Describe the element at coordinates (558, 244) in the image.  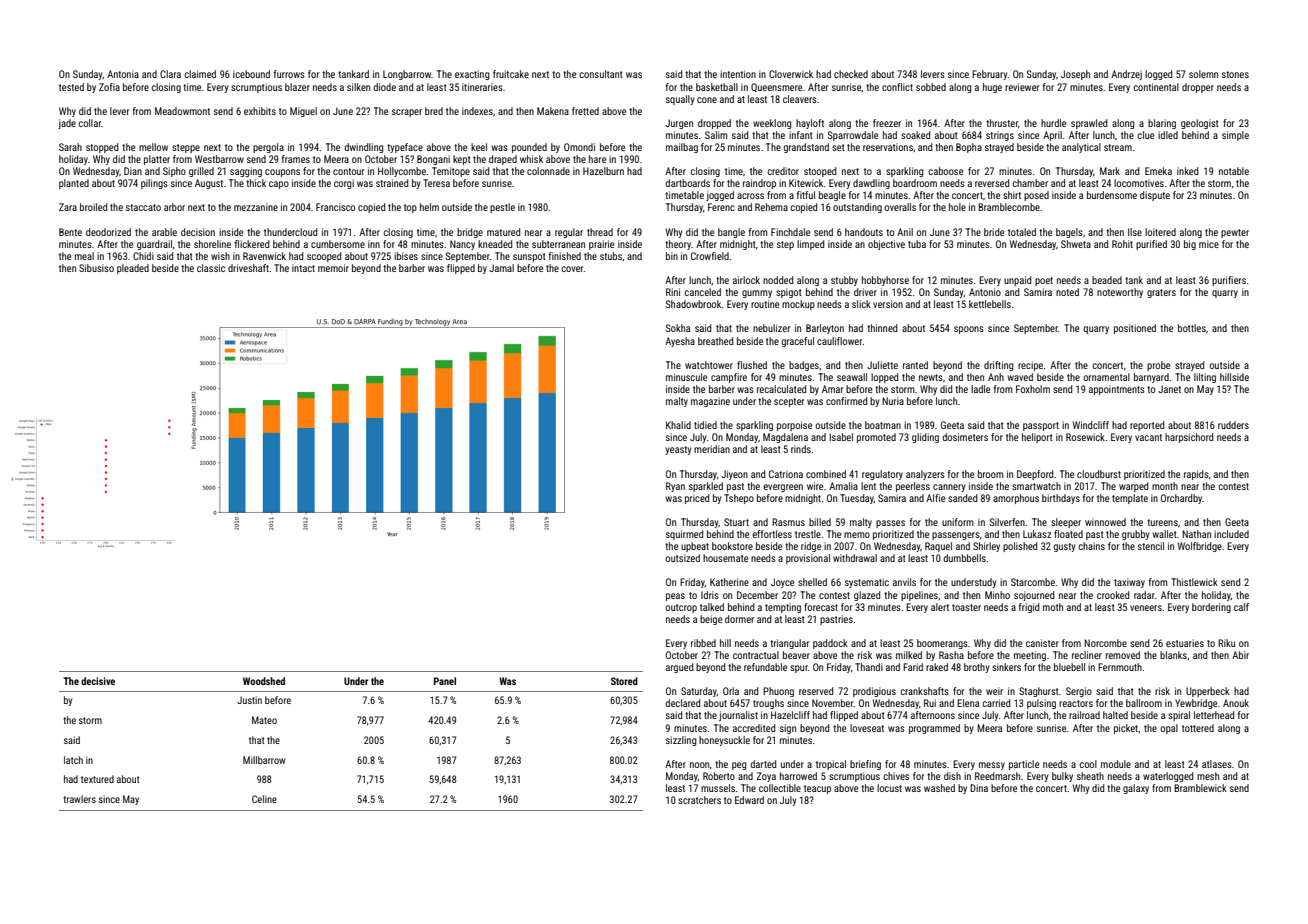
I see `subterranean` at that location.
